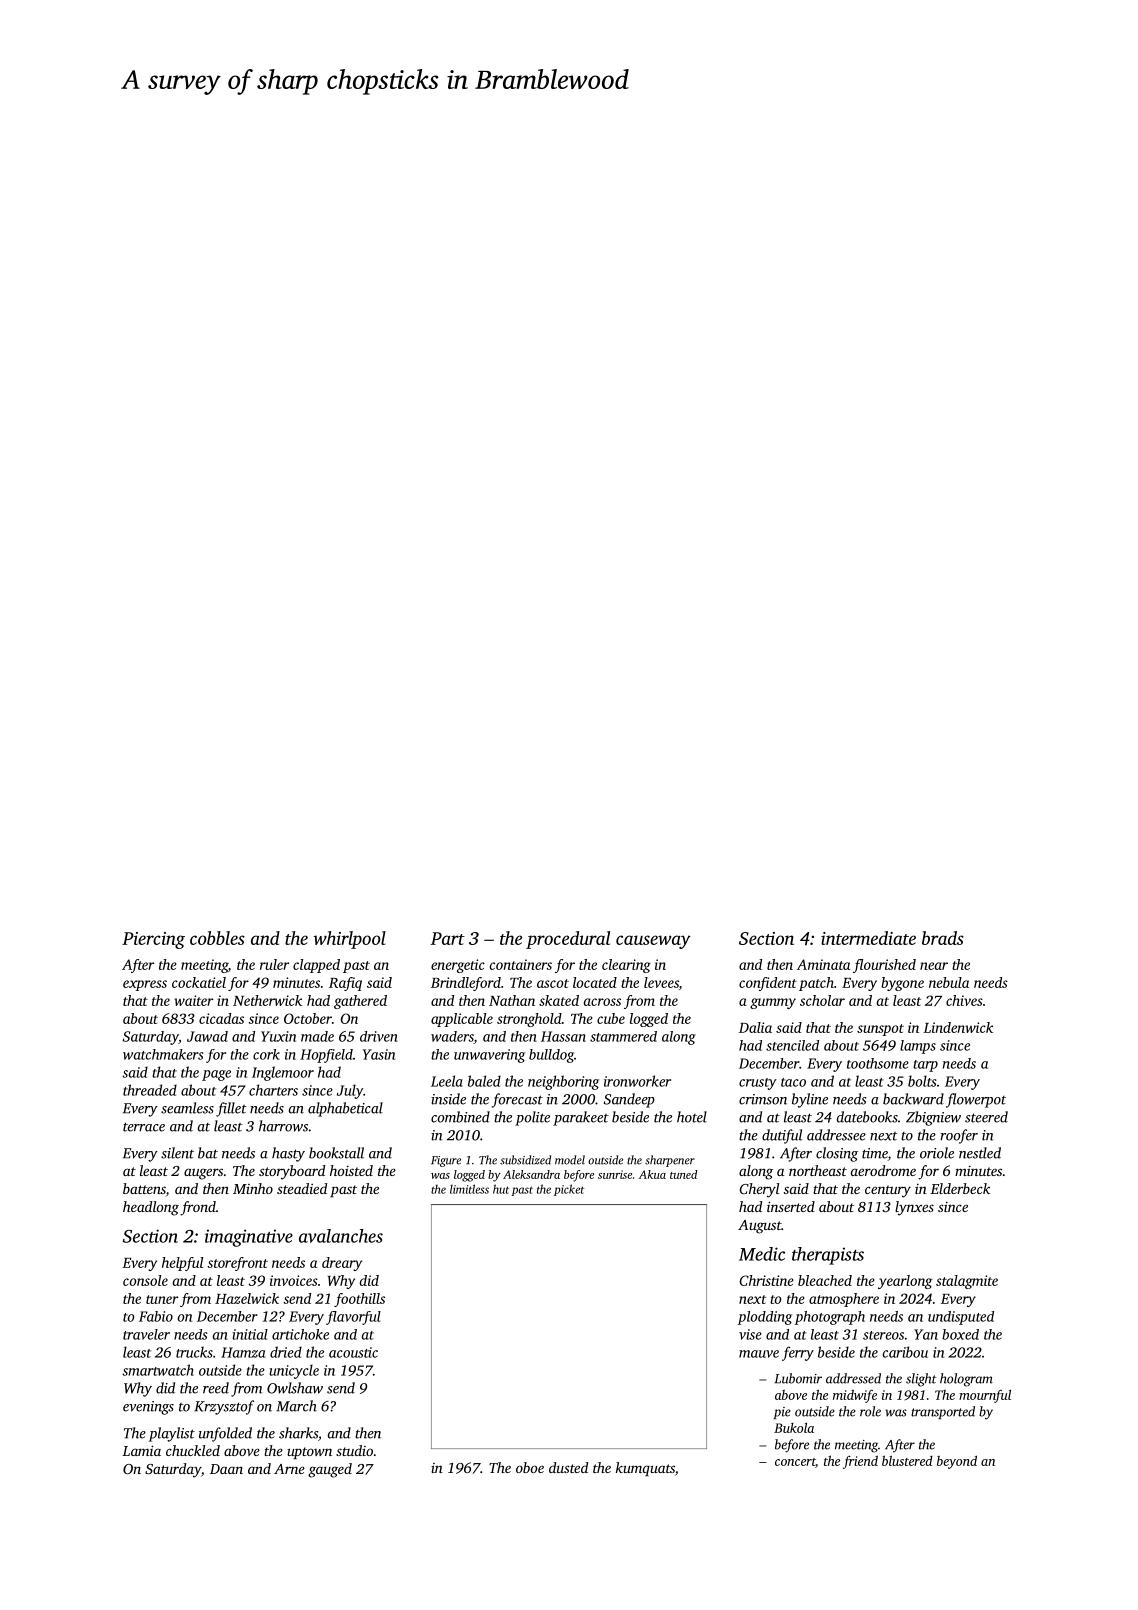  I want to click on flowerpot, so click(976, 1100).
